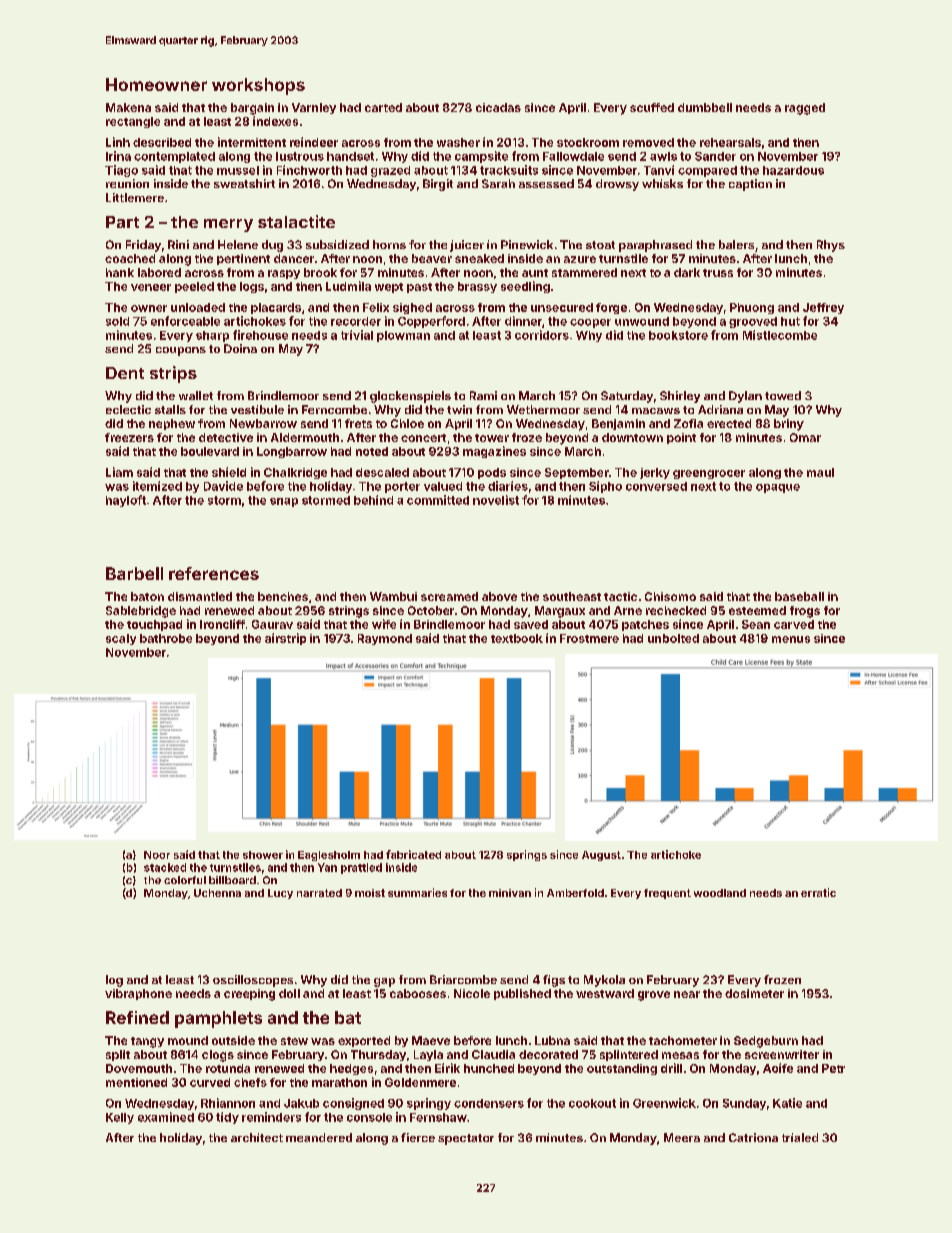 The width and height of the screenshot is (952, 1233). Describe the element at coordinates (831, 246) in the screenshot. I see `Rhys` at that location.
